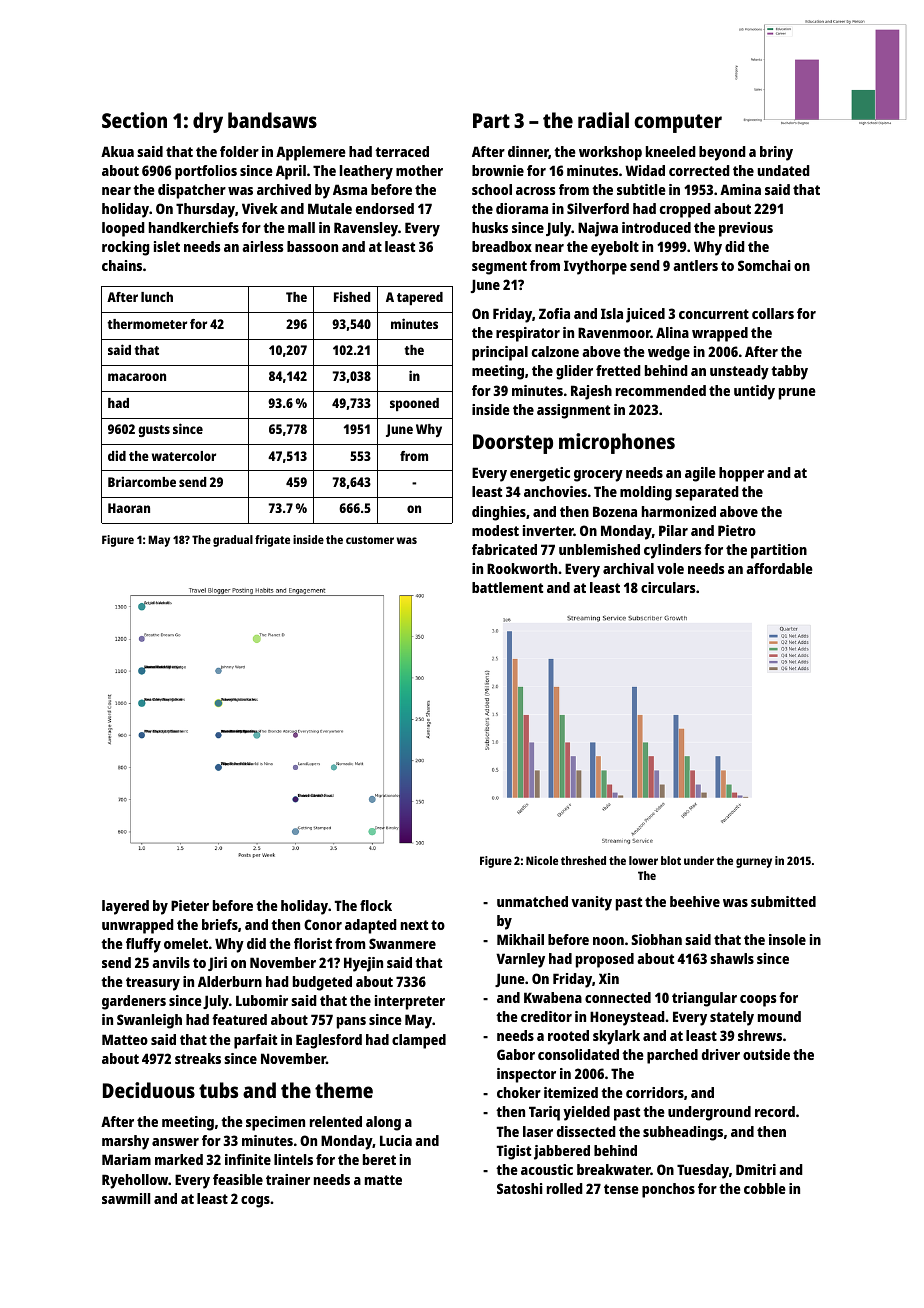 Image resolution: width=924 pixels, height=1308 pixels. What do you see at coordinates (668, 587) in the screenshot?
I see `circulars` at bounding box center [668, 587].
